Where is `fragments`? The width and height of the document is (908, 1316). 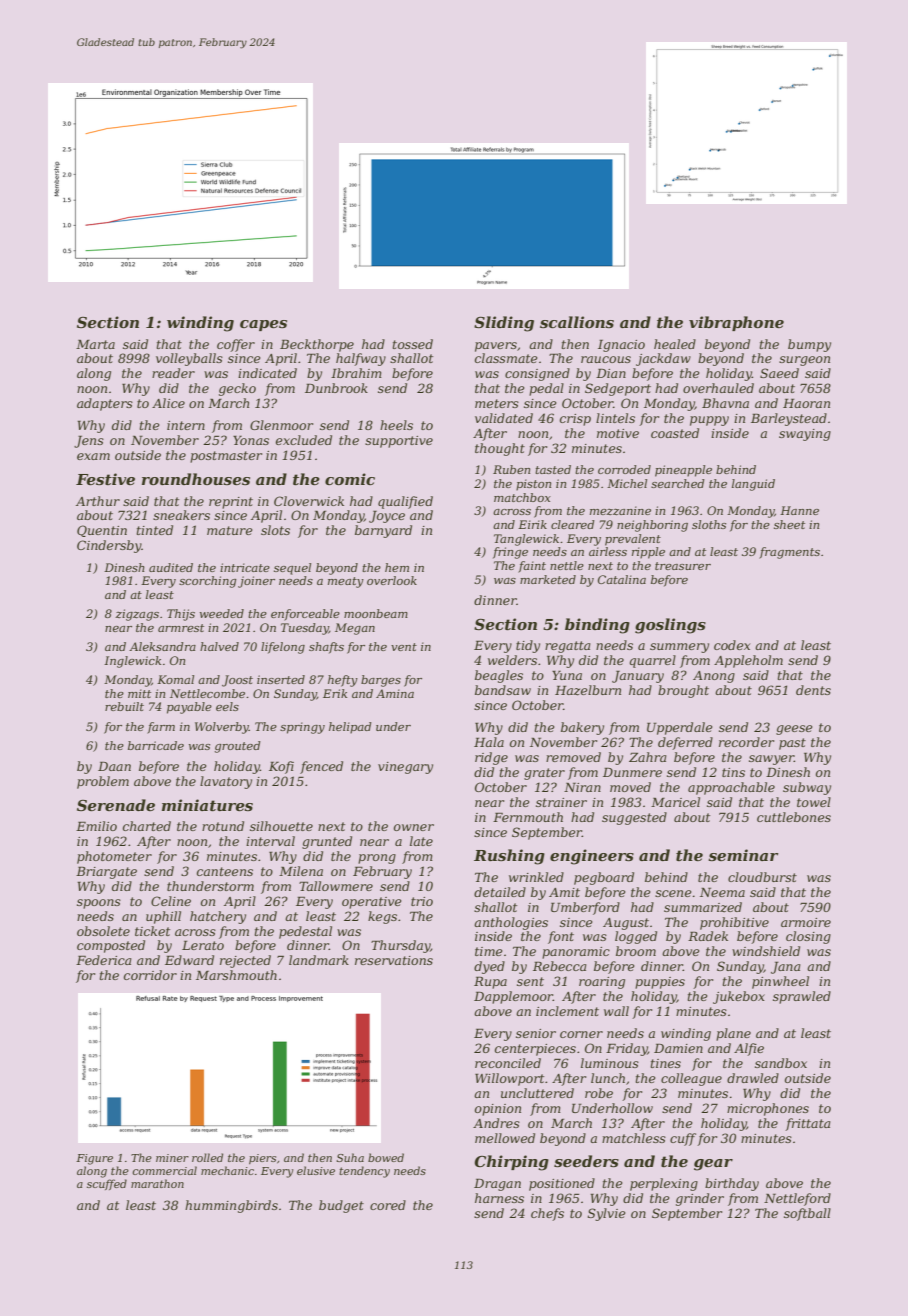
fragments is located at coordinates (789, 553).
